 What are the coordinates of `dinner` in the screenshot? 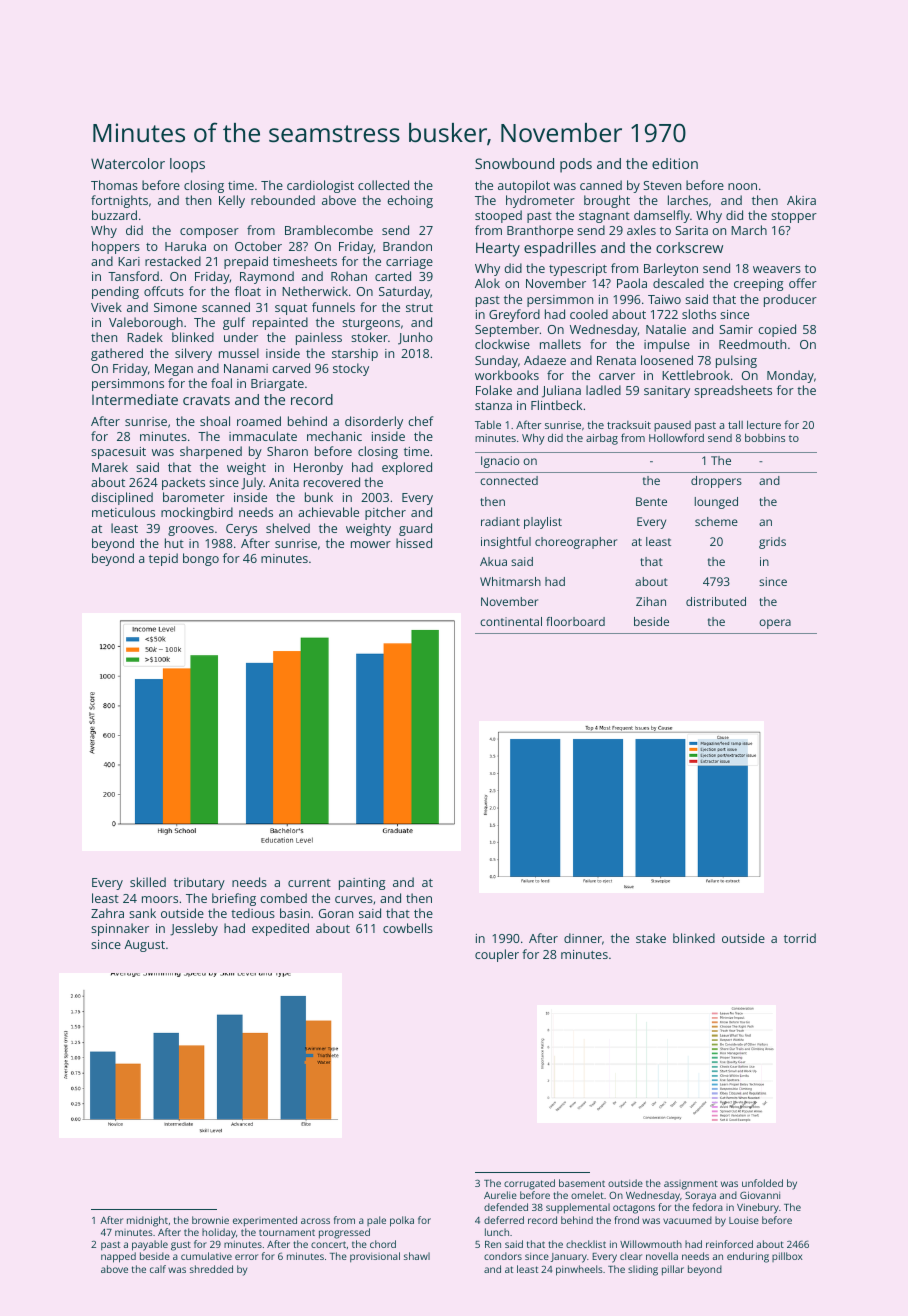 It's located at (583, 938).
